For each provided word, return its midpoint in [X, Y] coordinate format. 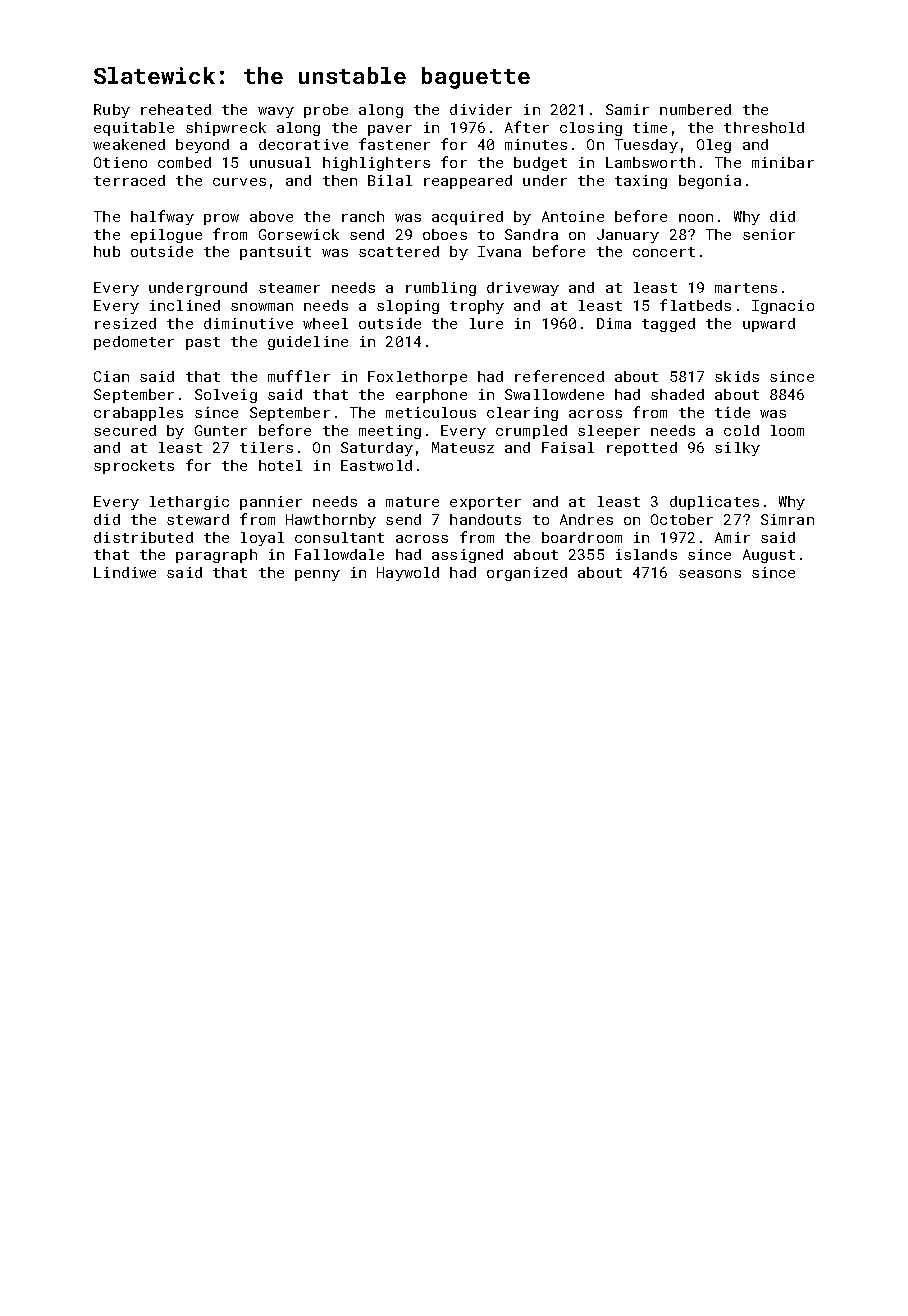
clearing [522, 414]
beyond [202, 146]
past [203, 343]
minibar [783, 162]
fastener [394, 144]
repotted [642, 449]
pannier [271, 503]
